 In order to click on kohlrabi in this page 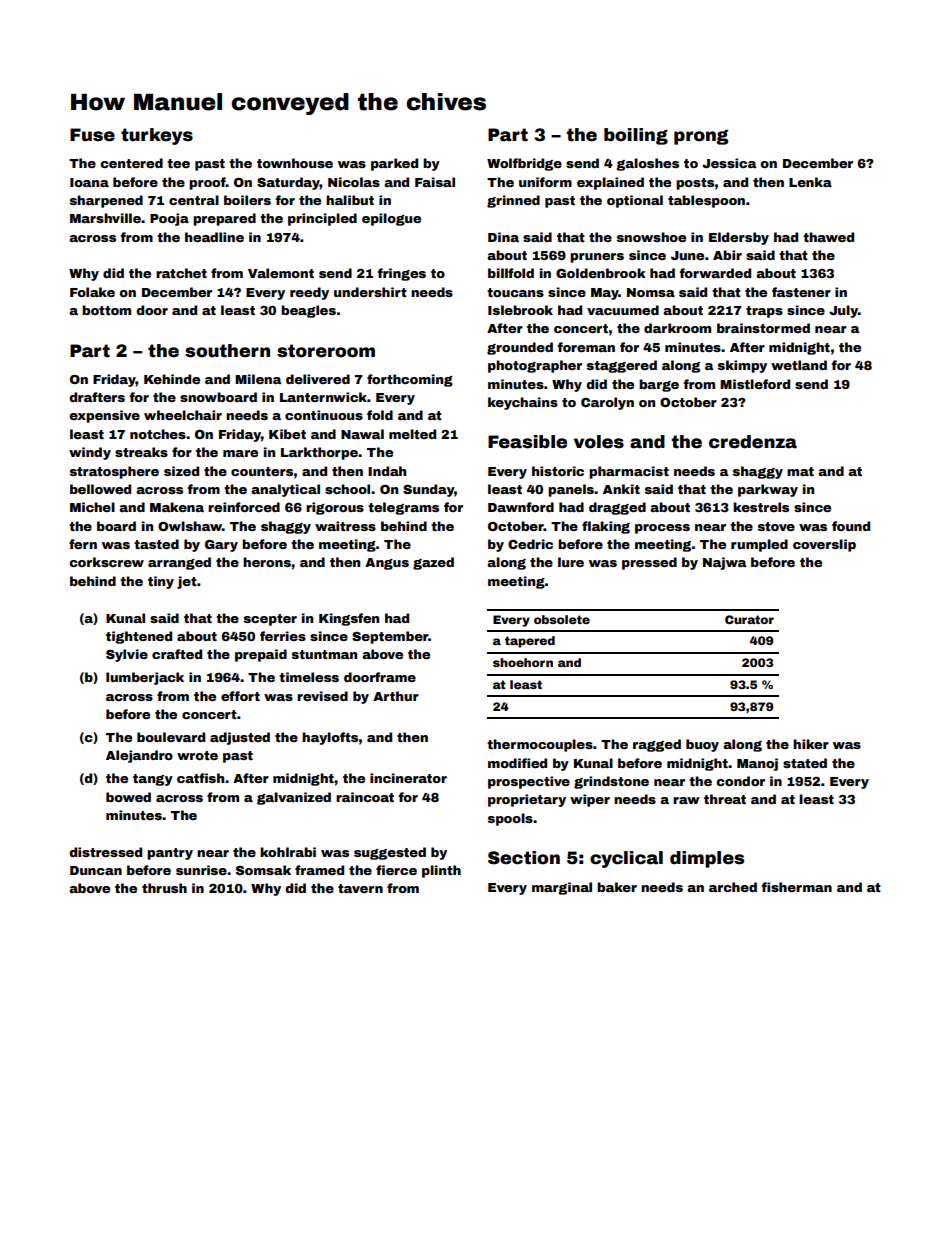, I will do `click(288, 852)`.
